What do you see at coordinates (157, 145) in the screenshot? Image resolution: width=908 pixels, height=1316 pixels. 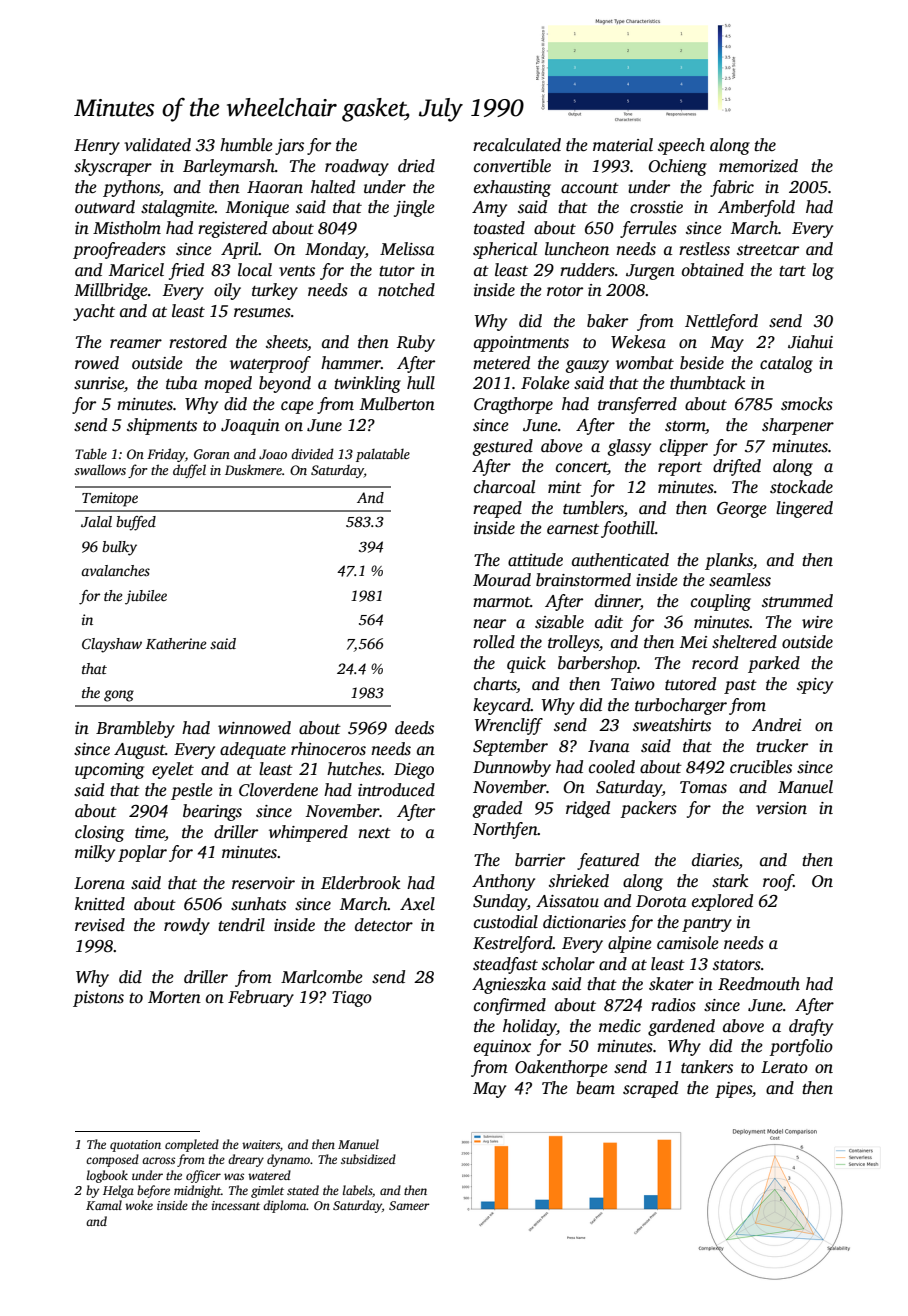 I see `validated` at bounding box center [157, 145].
